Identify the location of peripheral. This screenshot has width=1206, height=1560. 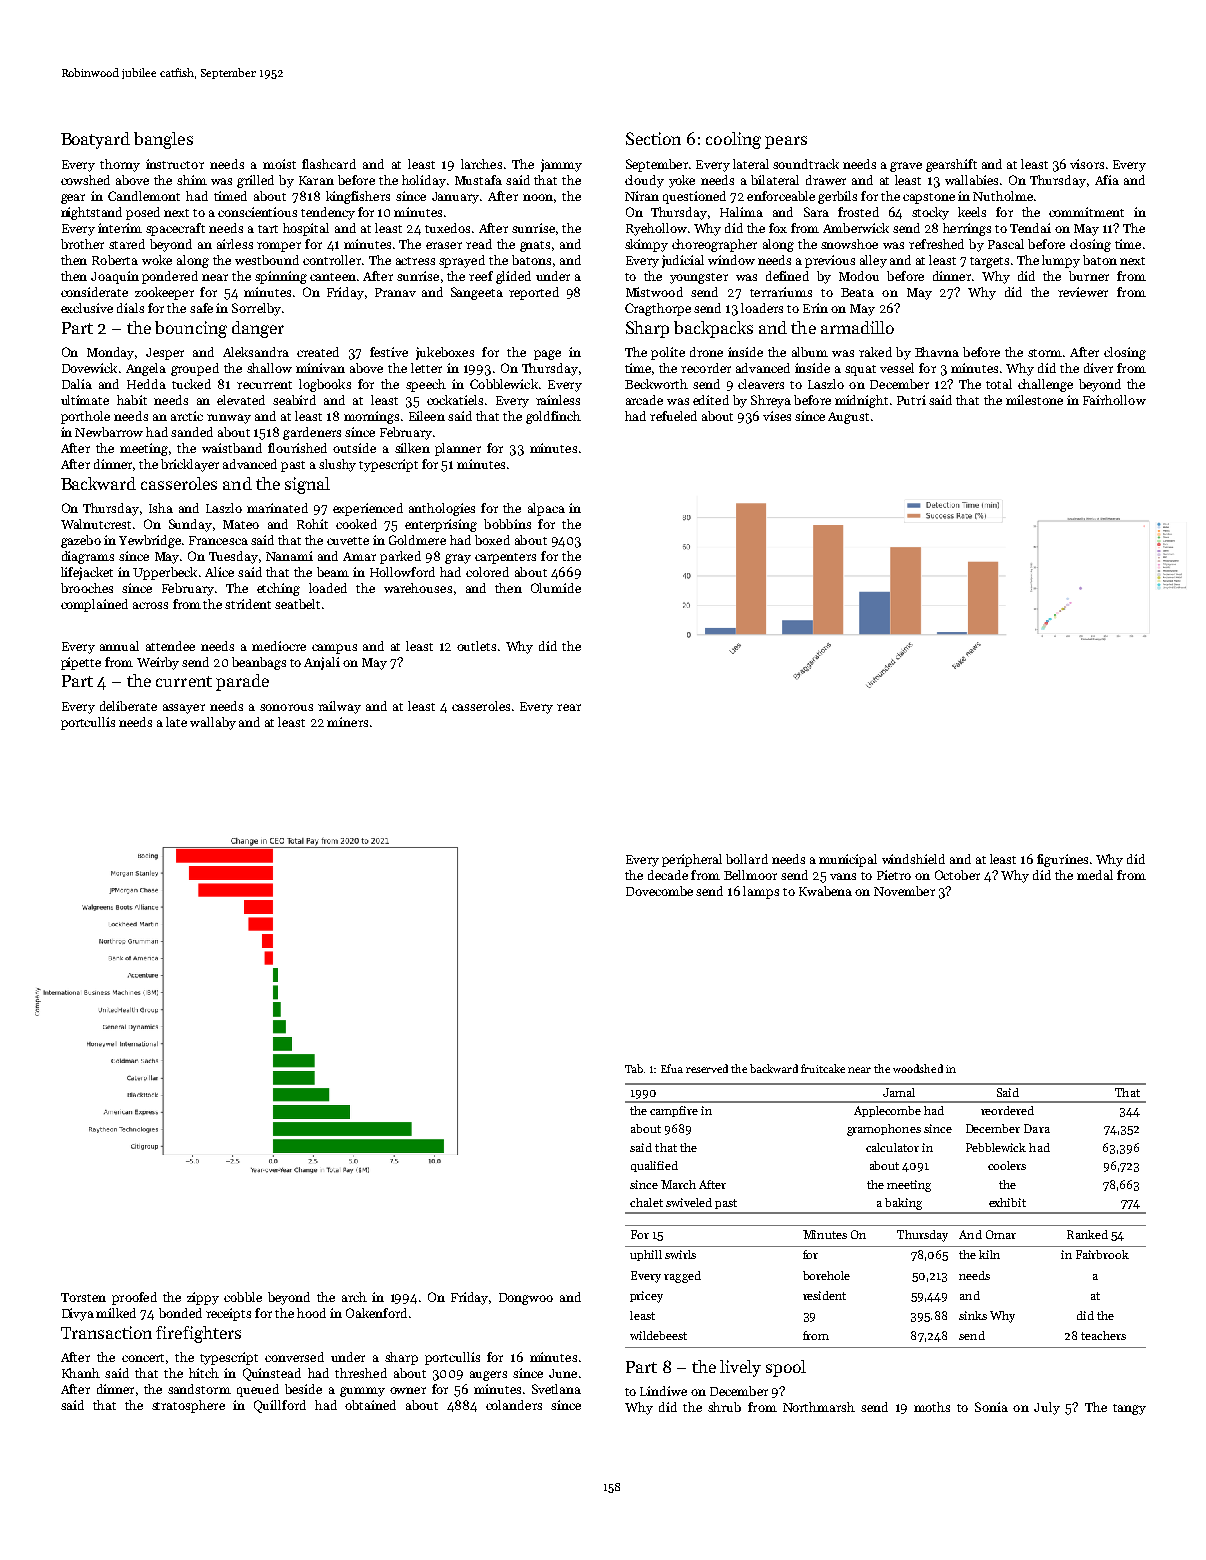
(692, 860).
